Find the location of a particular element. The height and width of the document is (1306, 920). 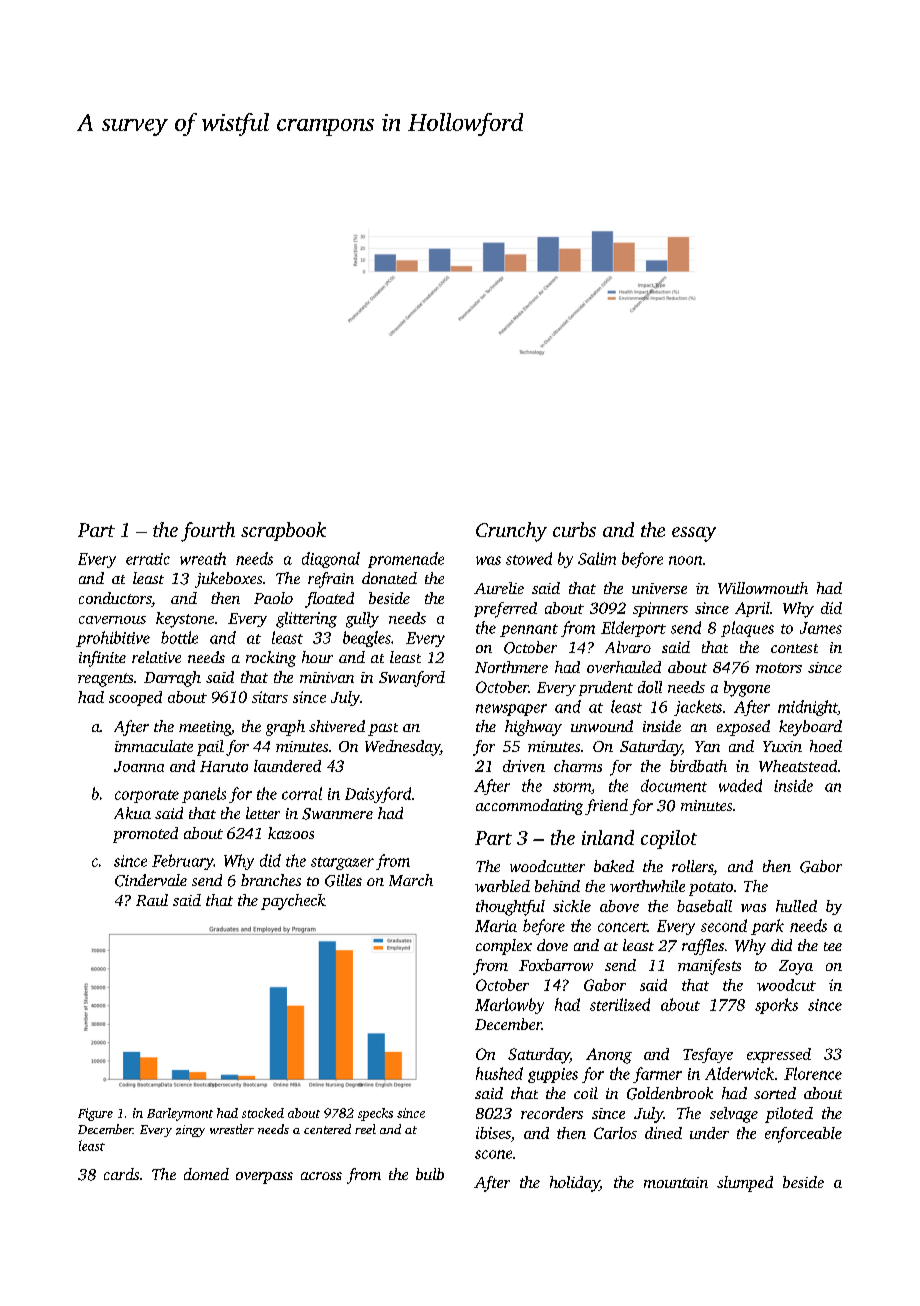

cards is located at coordinates (121, 1174).
